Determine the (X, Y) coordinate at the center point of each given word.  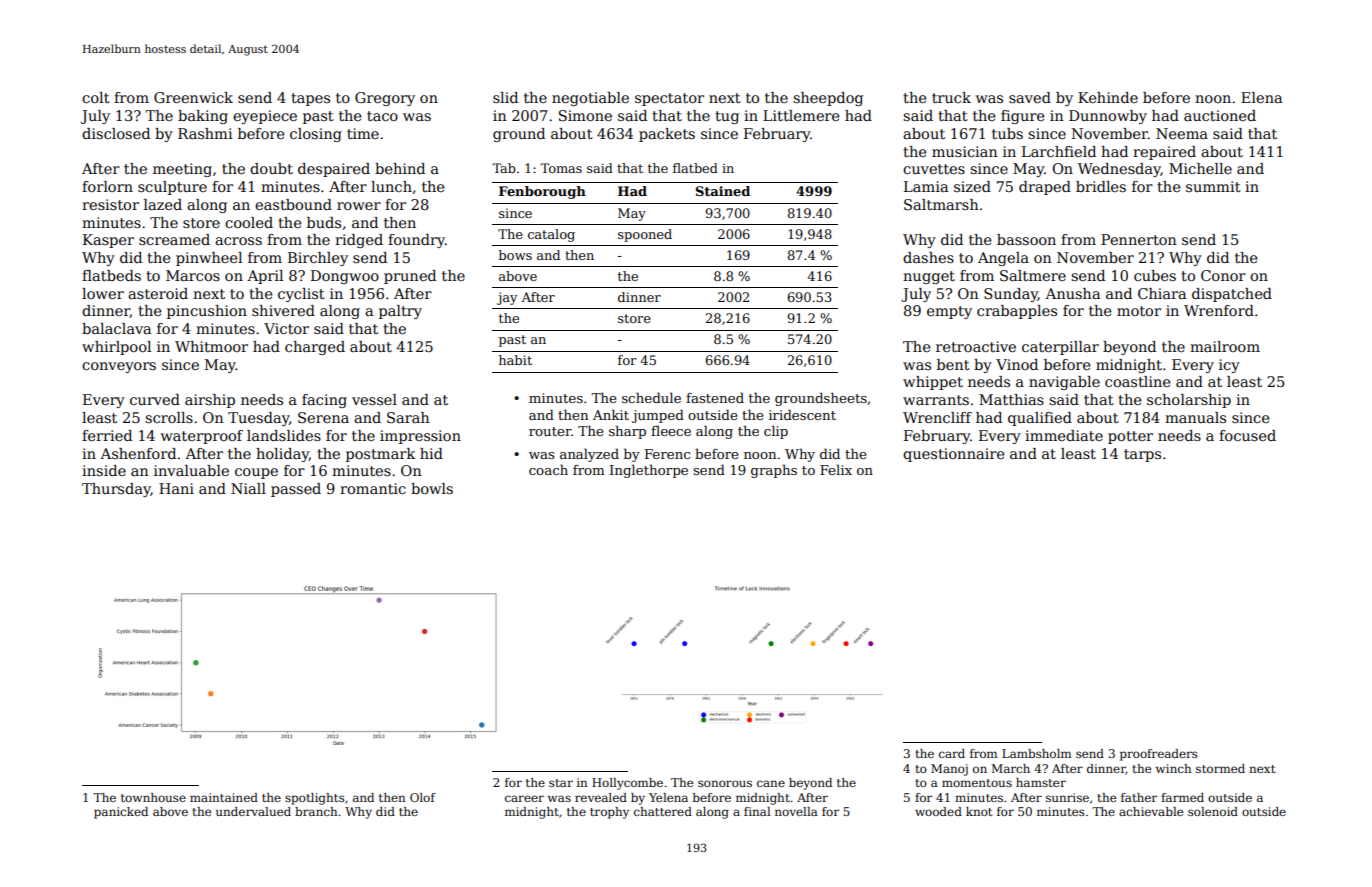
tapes (310, 99)
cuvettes (934, 169)
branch (316, 811)
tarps (1142, 455)
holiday (282, 455)
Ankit (611, 414)
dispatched (1232, 295)
